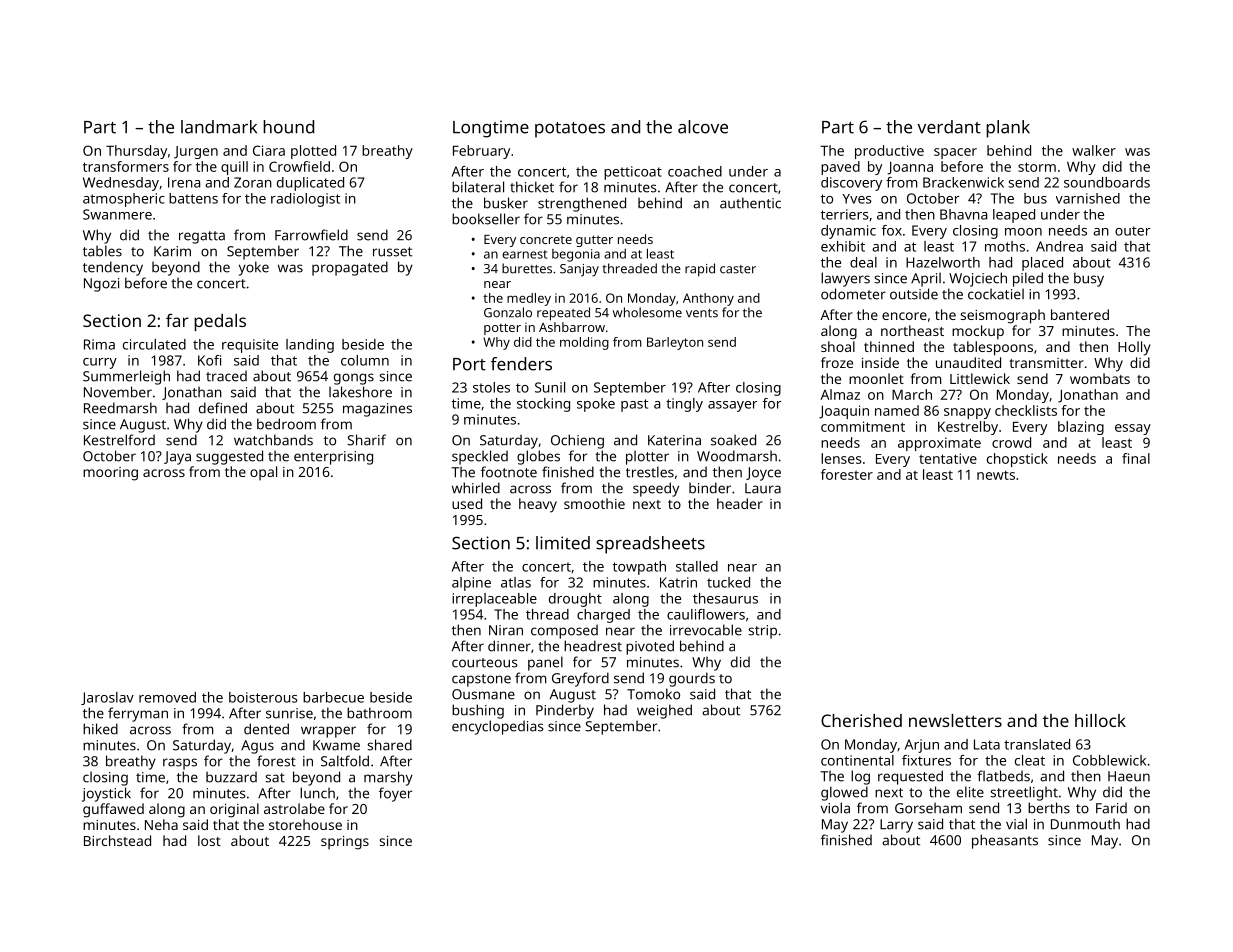  I want to click on Kestrelby, so click(968, 428).
